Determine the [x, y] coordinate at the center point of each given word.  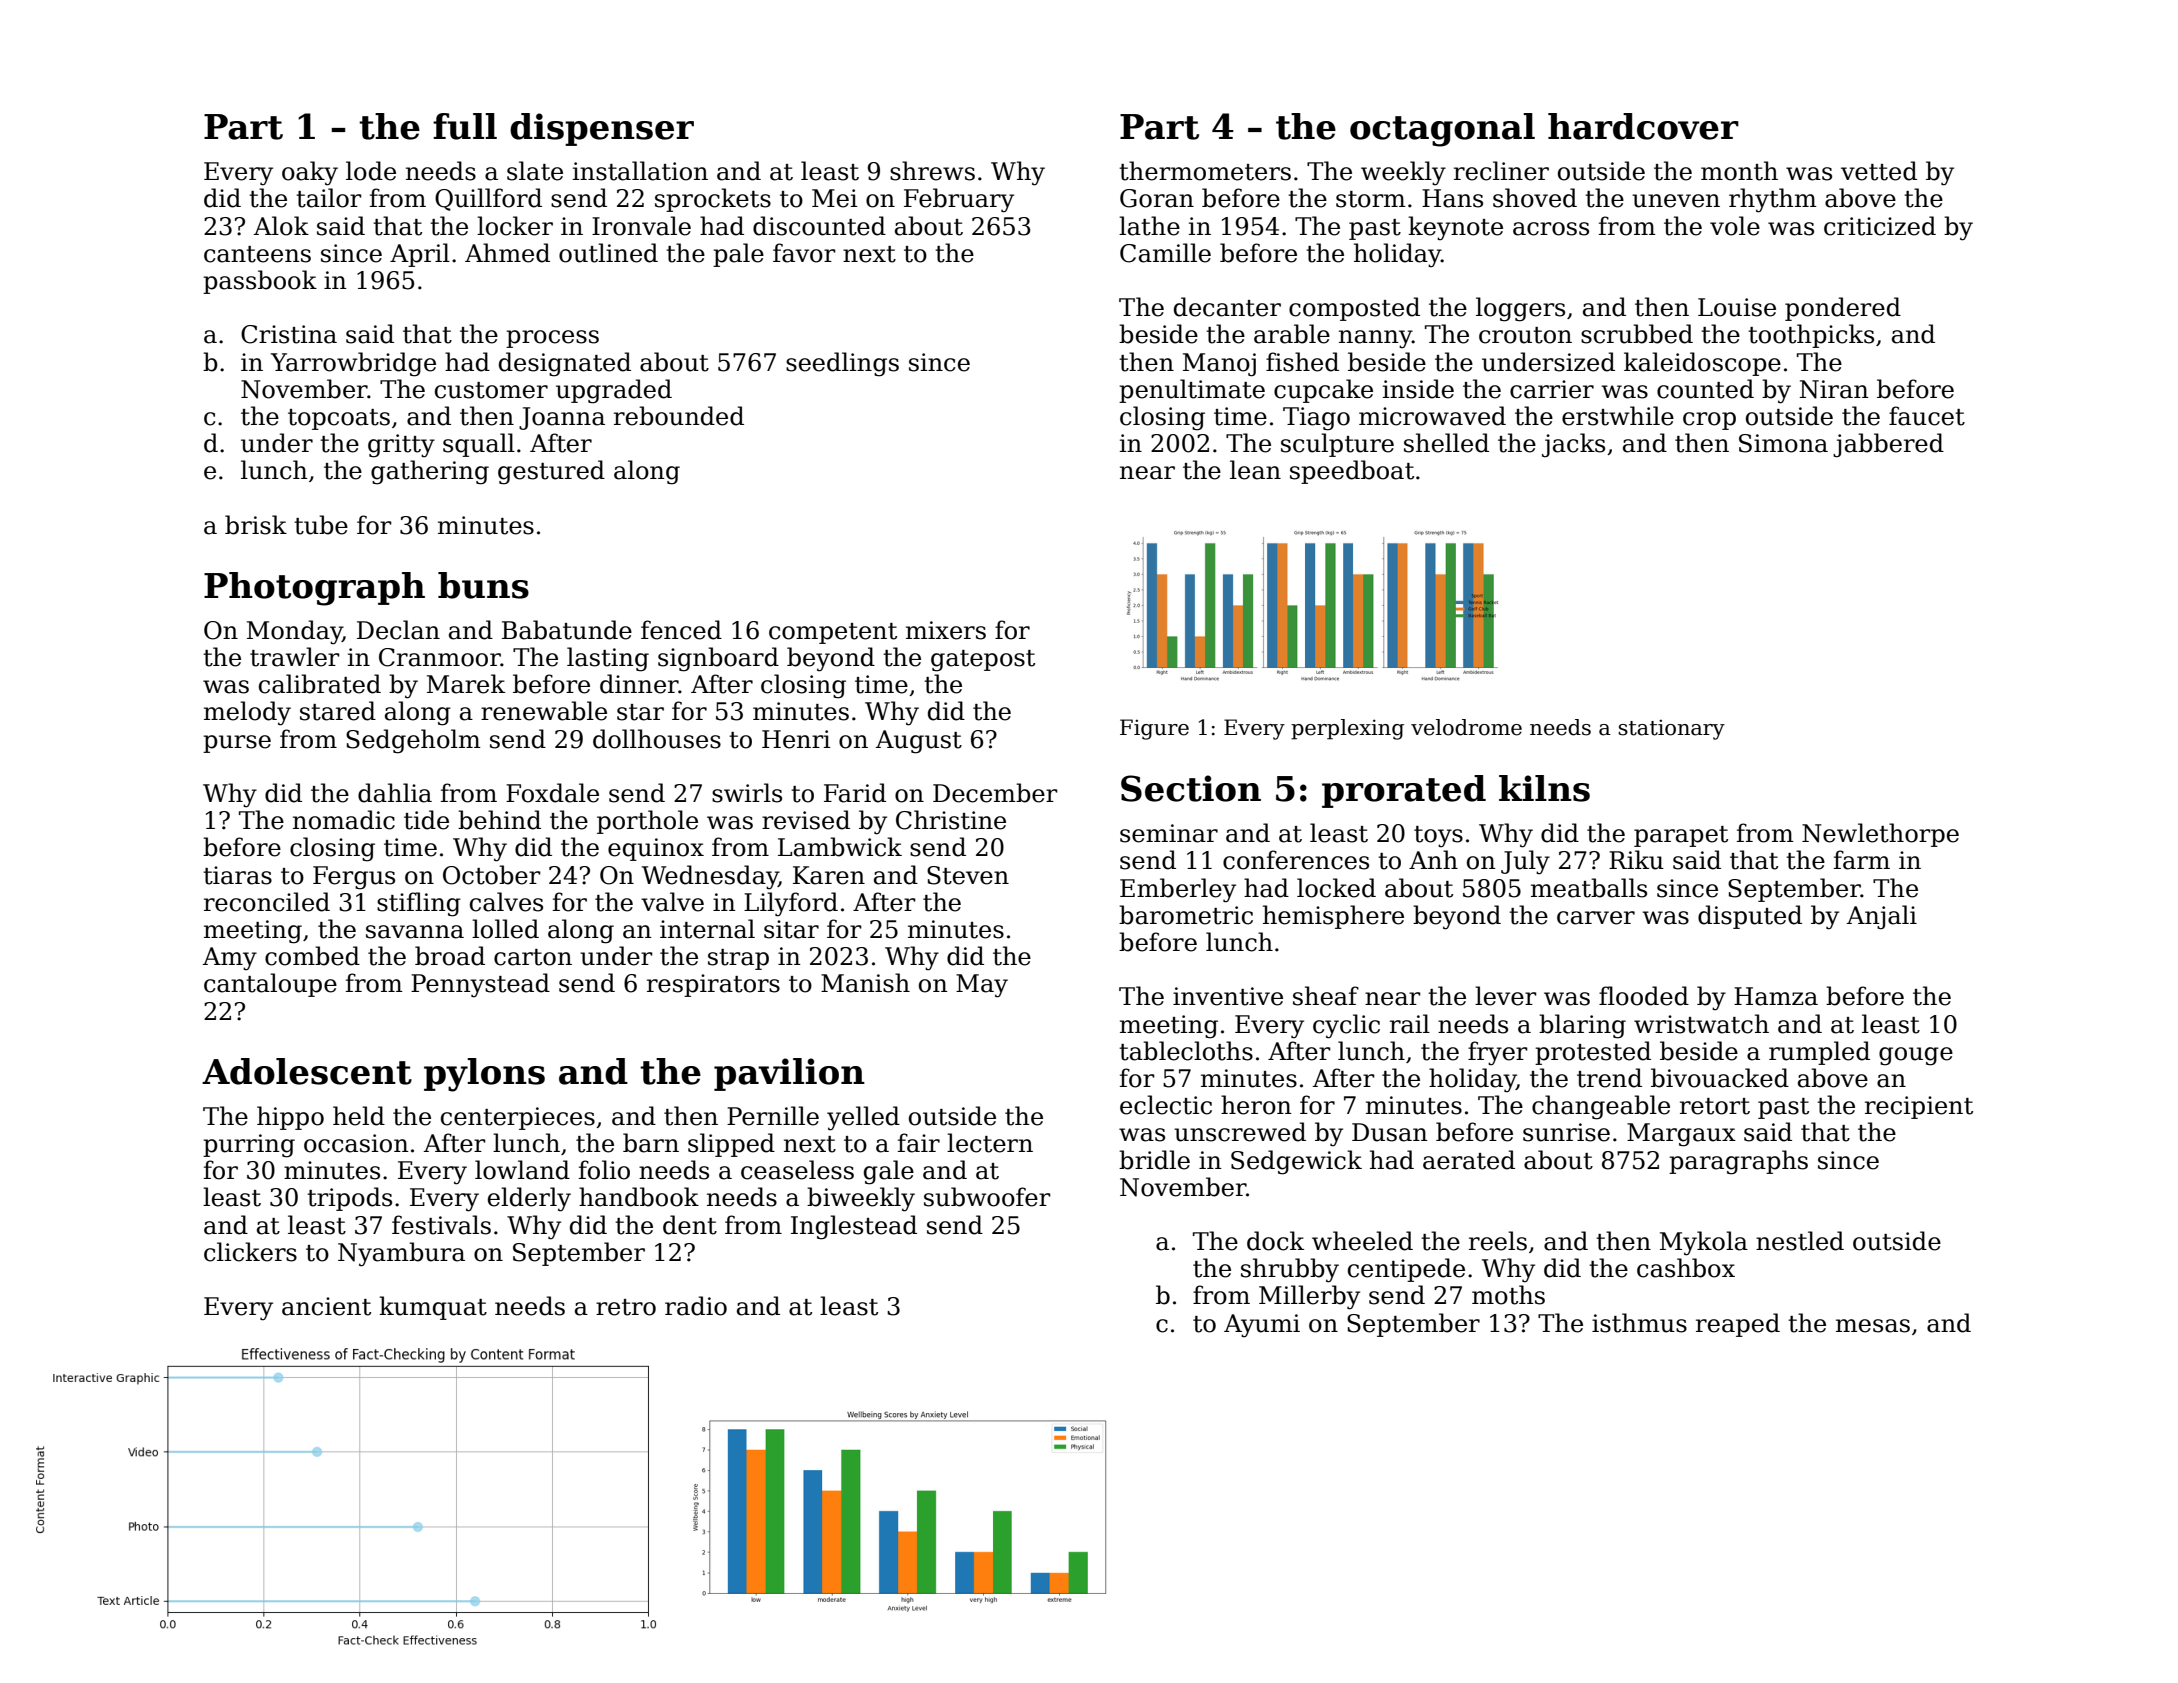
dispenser [602, 129]
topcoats [339, 419]
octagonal [1442, 130]
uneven [1676, 201]
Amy [230, 959]
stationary [1671, 729]
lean [1255, 470]
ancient [326, 1306]
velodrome [1466, 727]
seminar [1169, 833]
